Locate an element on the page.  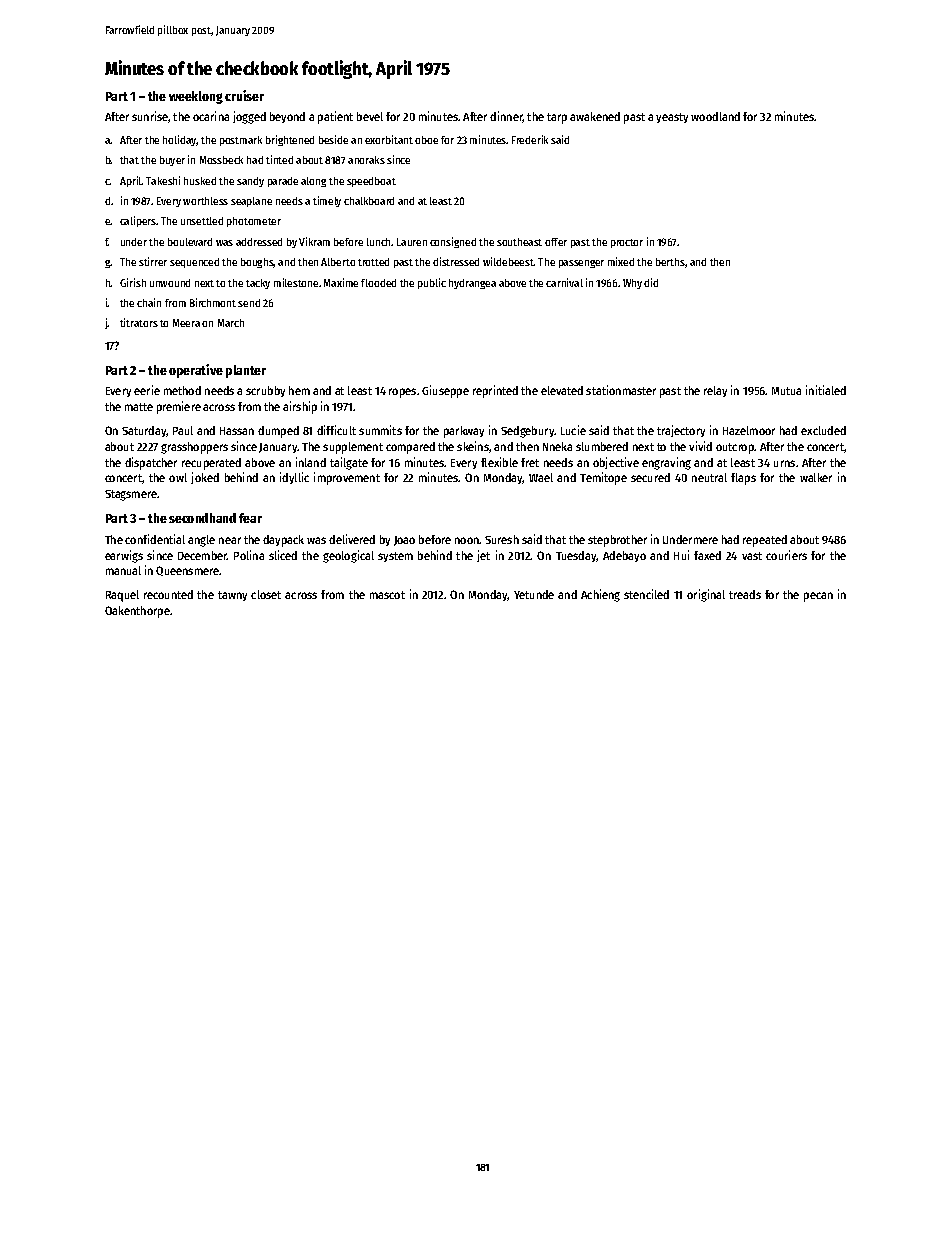
Temitope is located at coordinates (603, 478).
